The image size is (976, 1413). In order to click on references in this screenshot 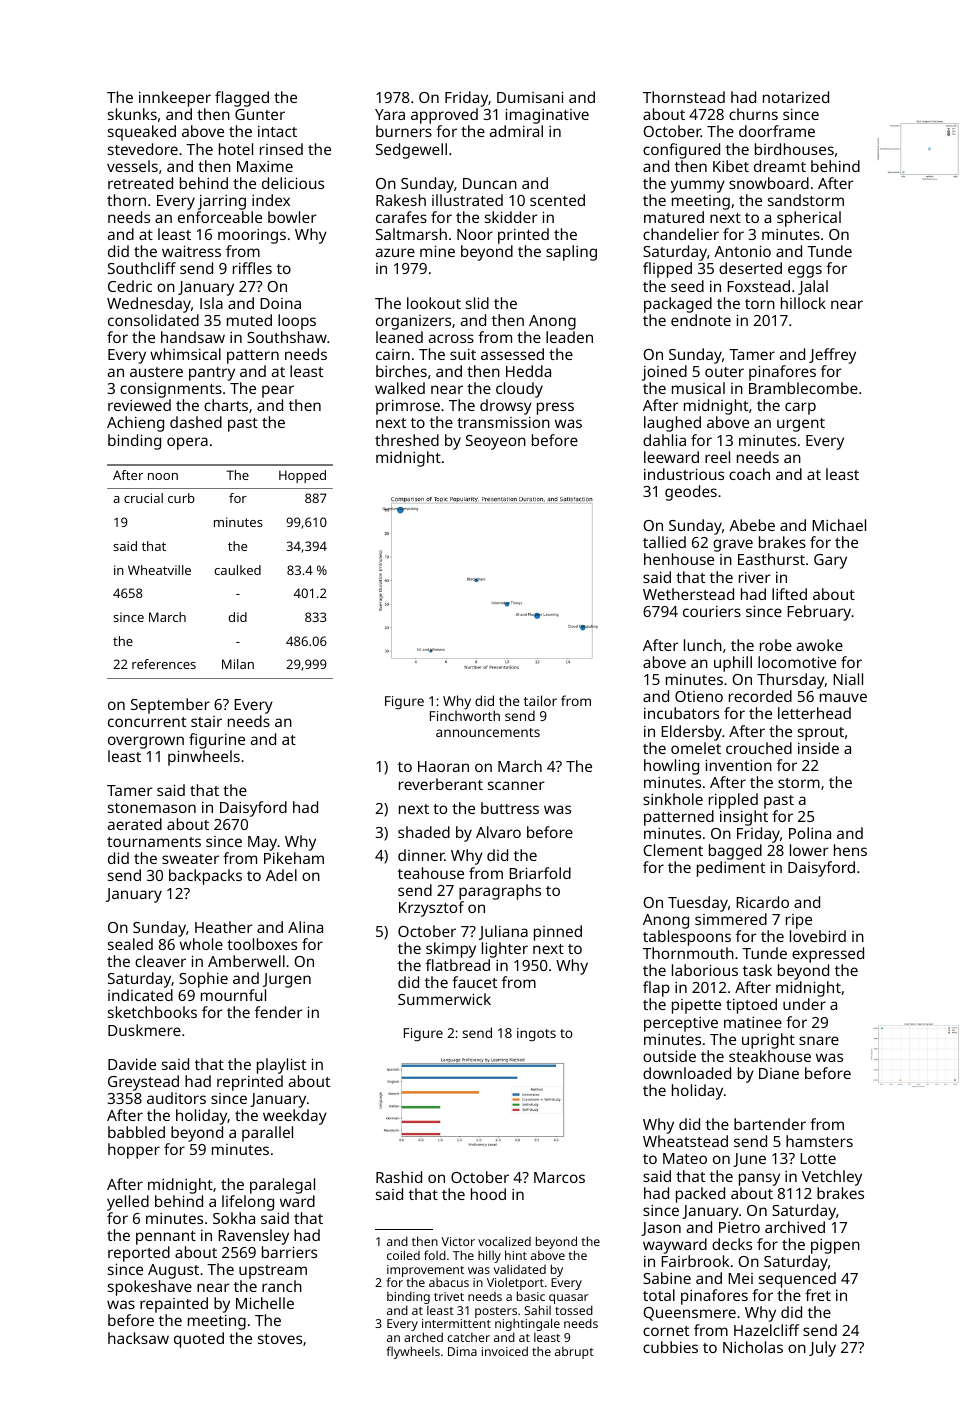, I will do `click(164, 664)`.
